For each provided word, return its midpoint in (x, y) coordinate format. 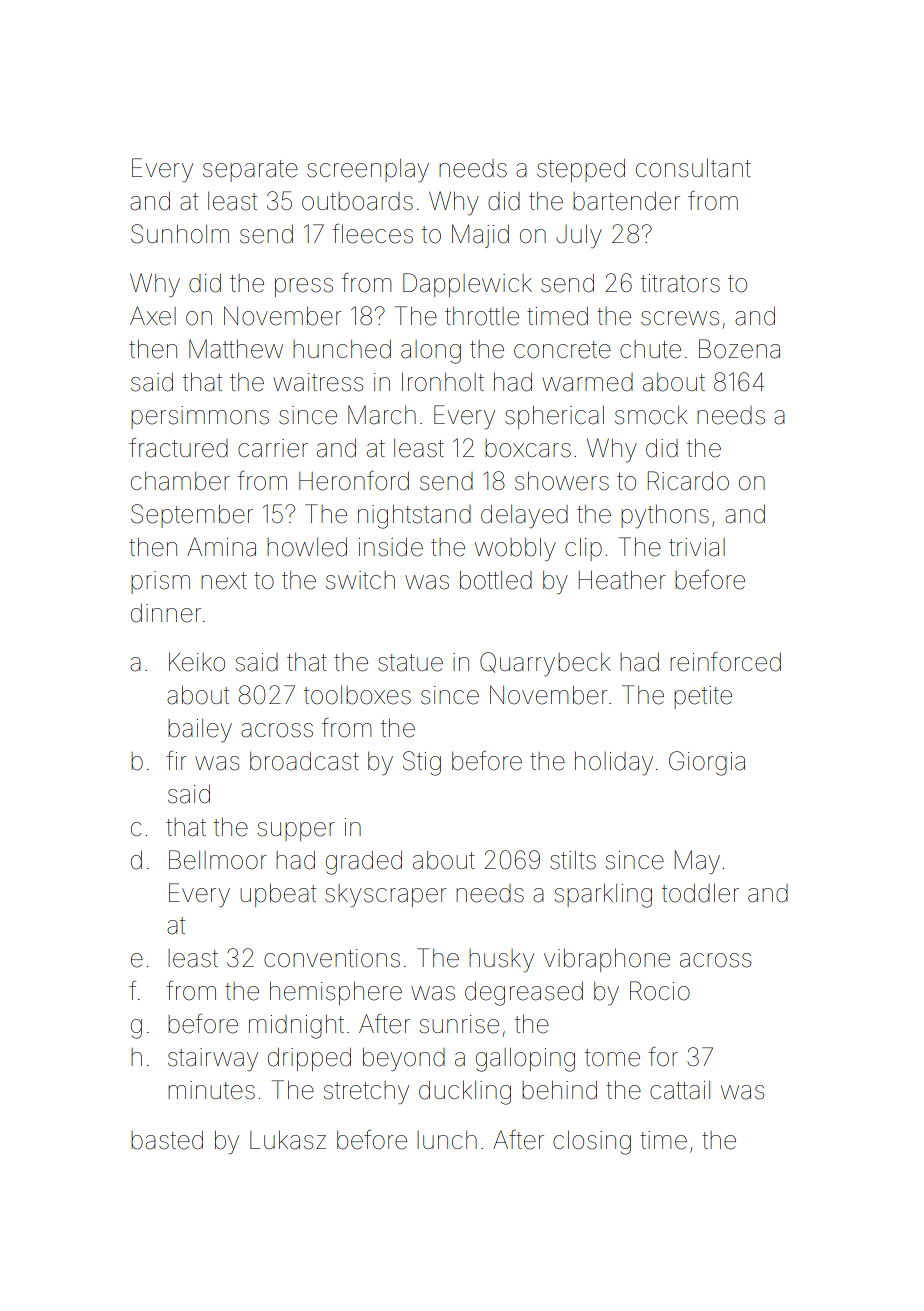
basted (167, 1140)
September (192, 516)
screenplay (368, 171)
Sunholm (180, 234)
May (697, 862)
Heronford (354, 481)
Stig (422, 763)
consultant (693, 168)
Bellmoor (218, 860)
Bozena (739, 349)
